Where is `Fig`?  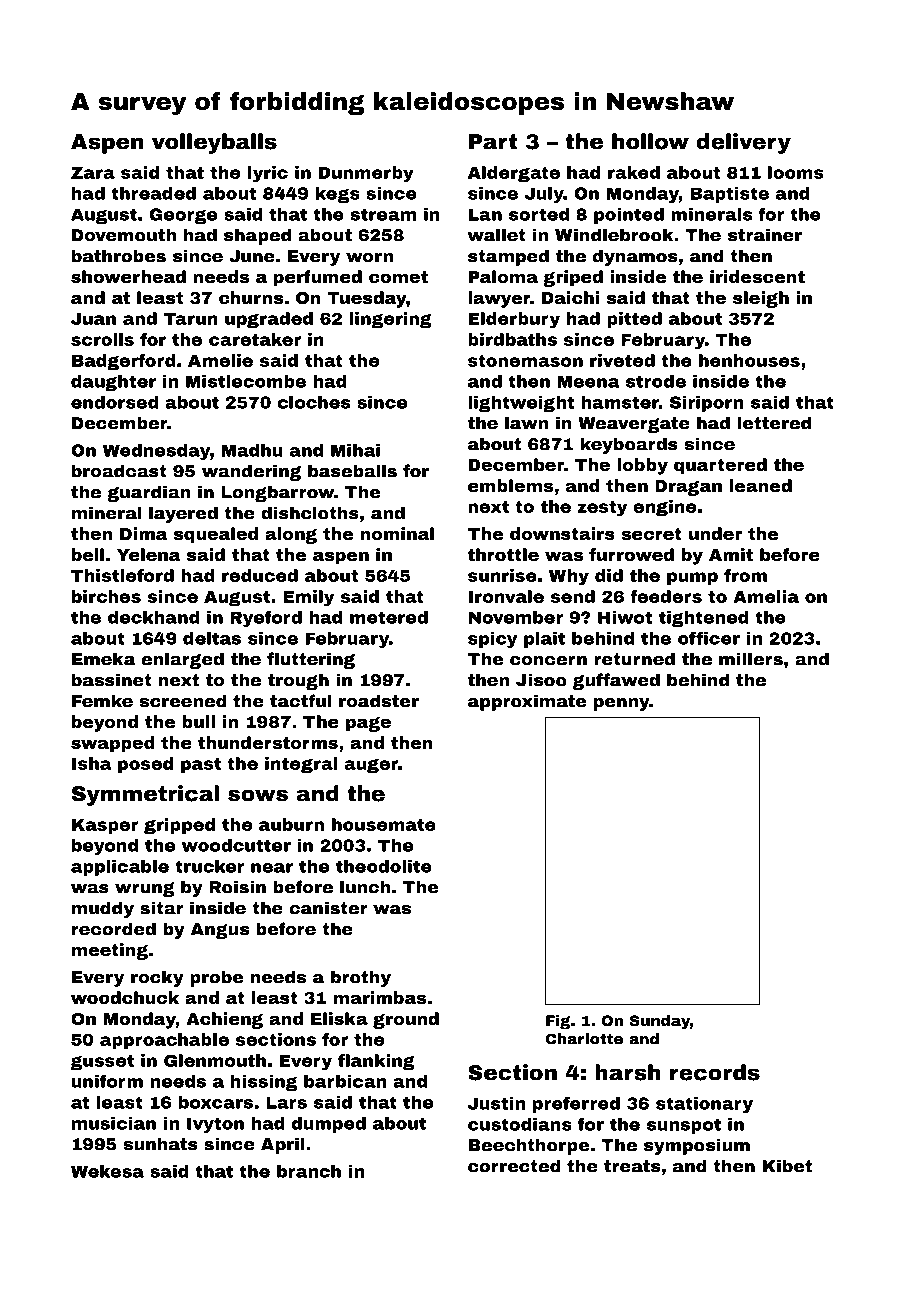 Fig is located at coordinates (558, 1022).
